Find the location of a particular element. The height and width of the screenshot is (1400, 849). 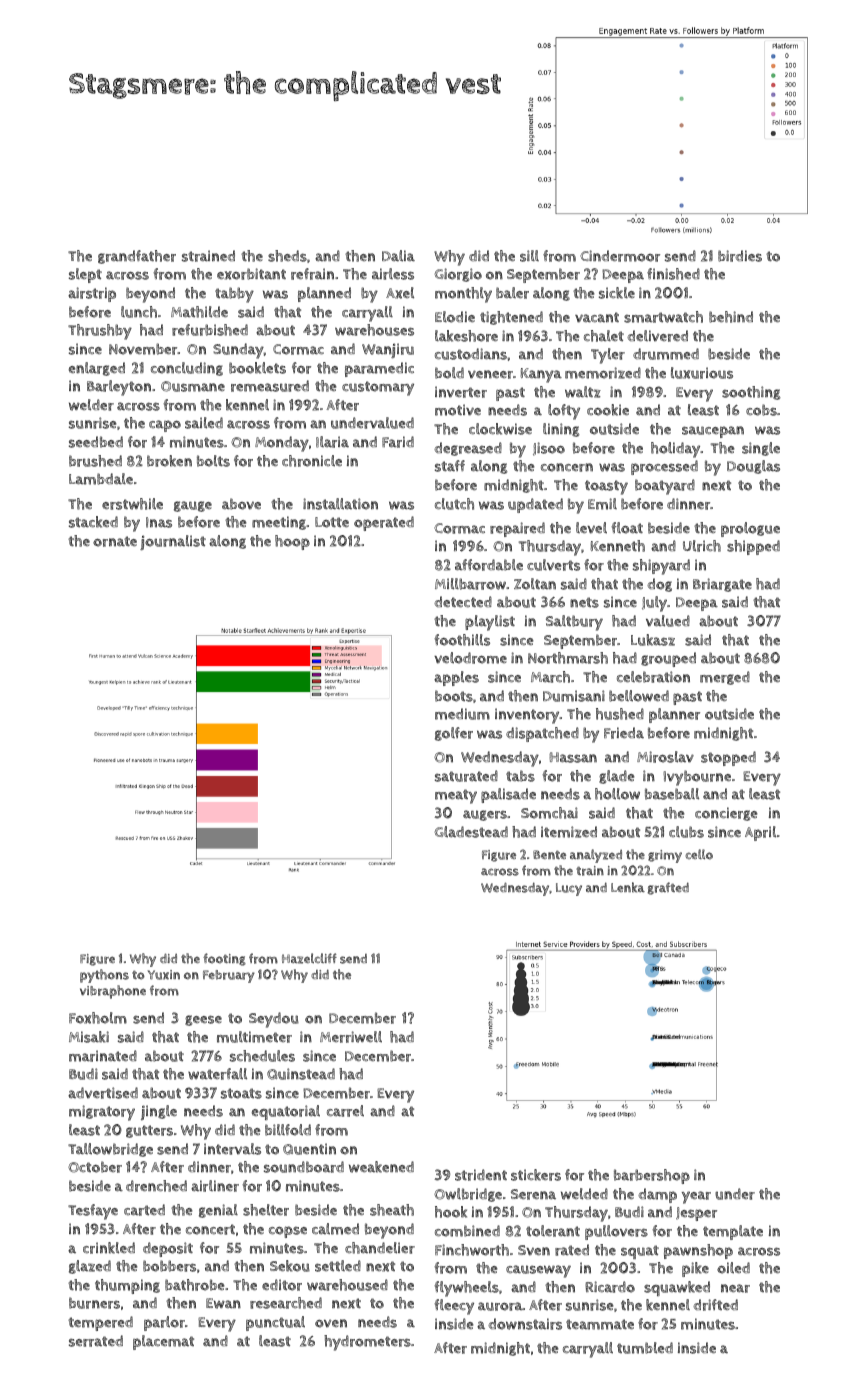

concert is located at coordinates (210, 1229).
